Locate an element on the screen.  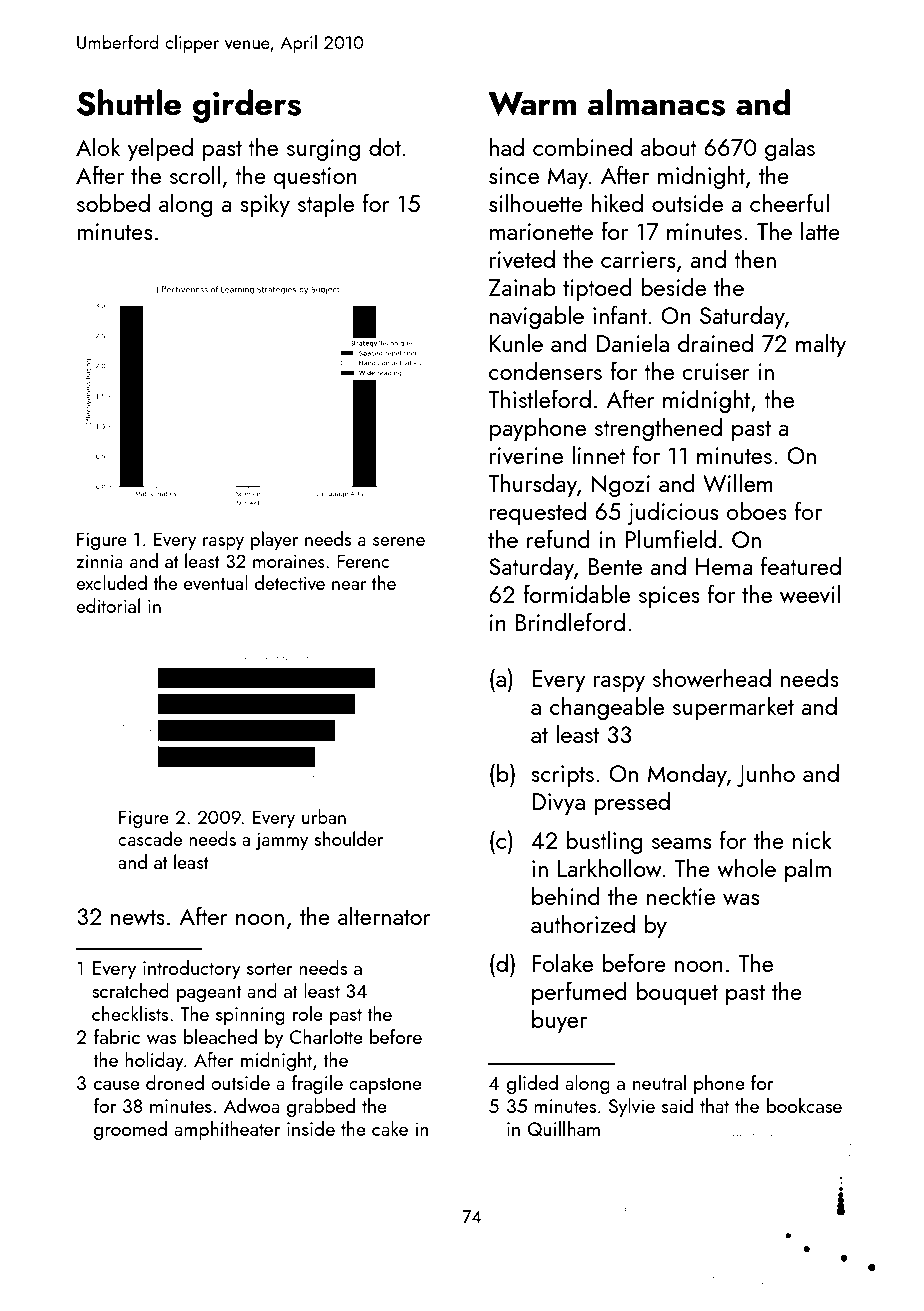
cascade is located at coordinates (150, 838).
